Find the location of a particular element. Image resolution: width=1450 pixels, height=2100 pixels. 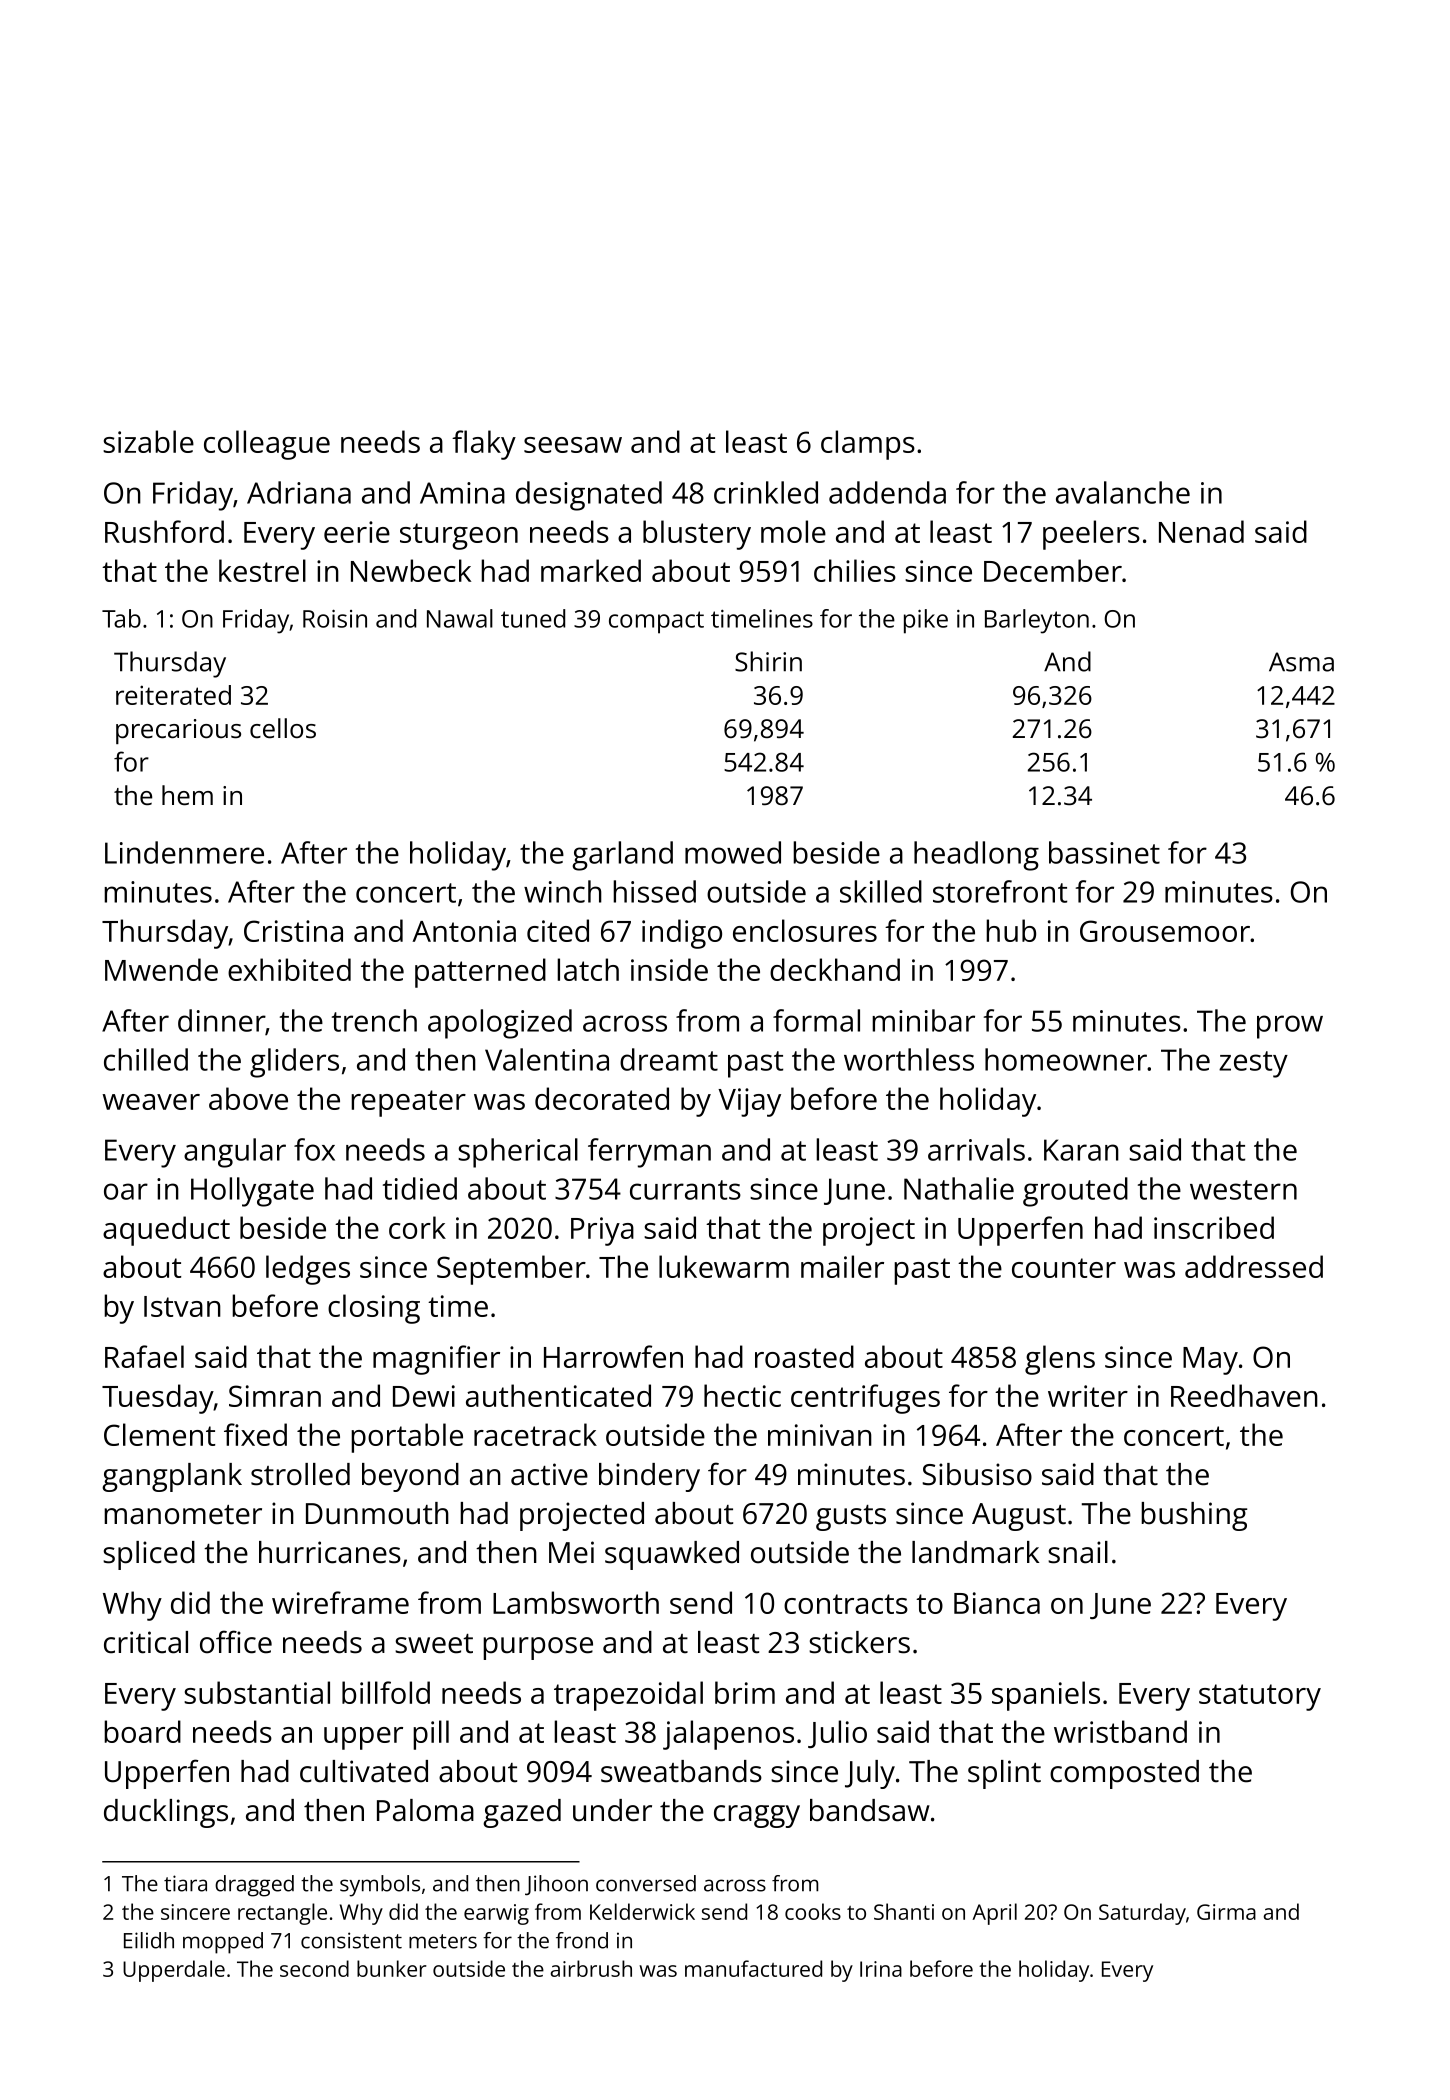

Eilidh is located at coordinates (149, 1940).
